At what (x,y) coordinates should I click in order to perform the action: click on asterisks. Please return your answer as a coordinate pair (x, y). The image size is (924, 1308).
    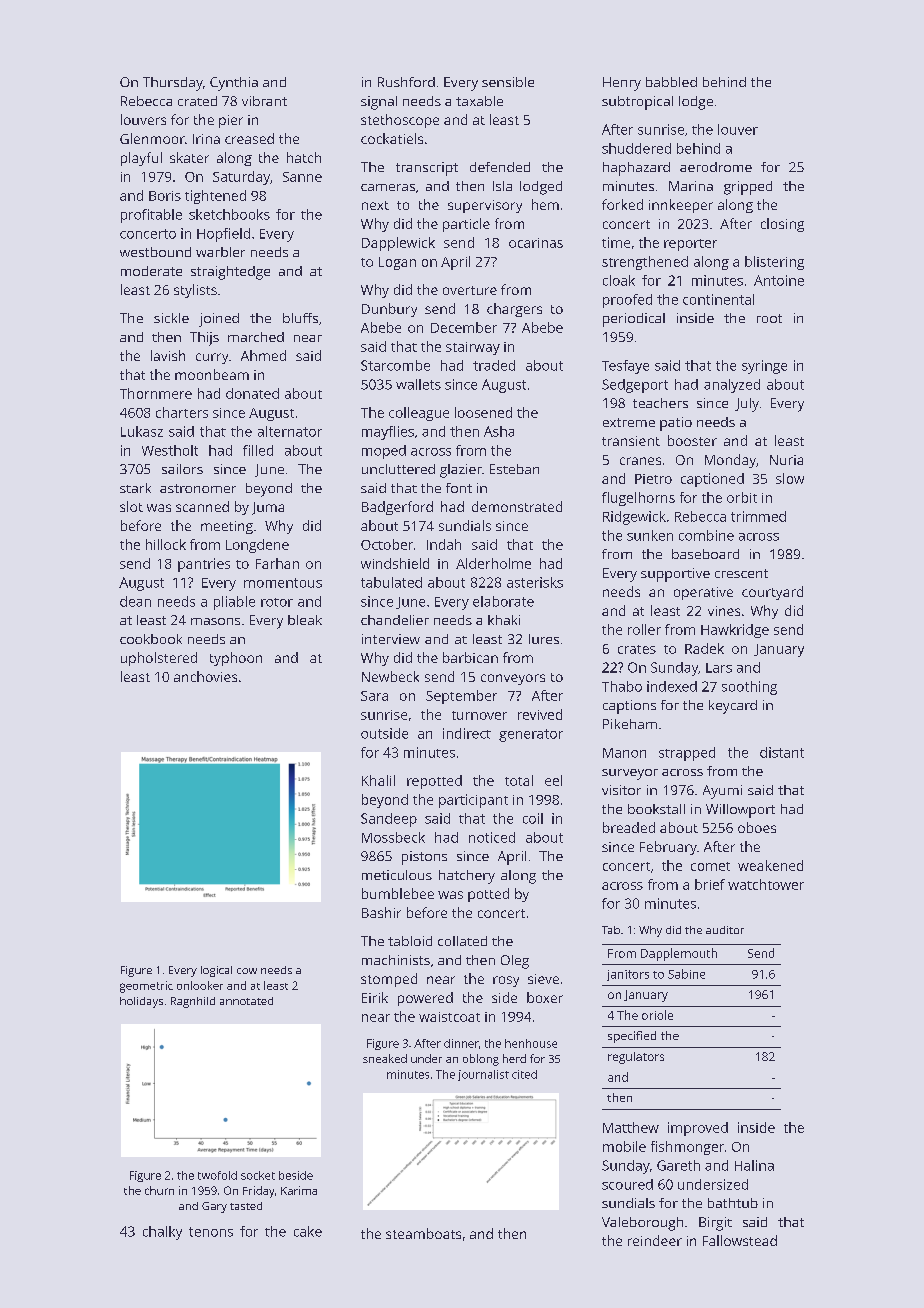
    Looking at the image, I should click on (535, 582).
